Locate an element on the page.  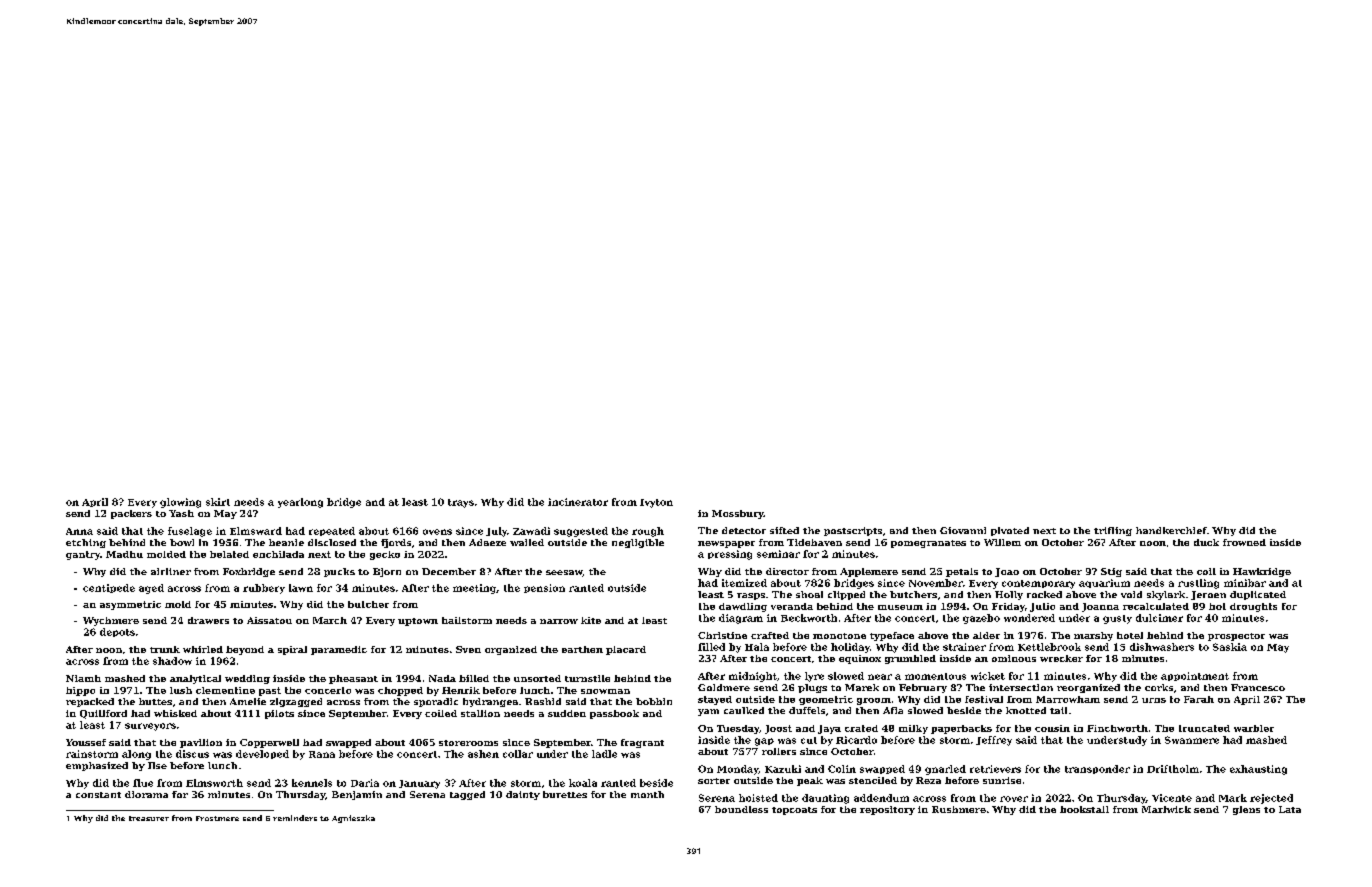
Goldmere is located at coordinates (724, 687).
